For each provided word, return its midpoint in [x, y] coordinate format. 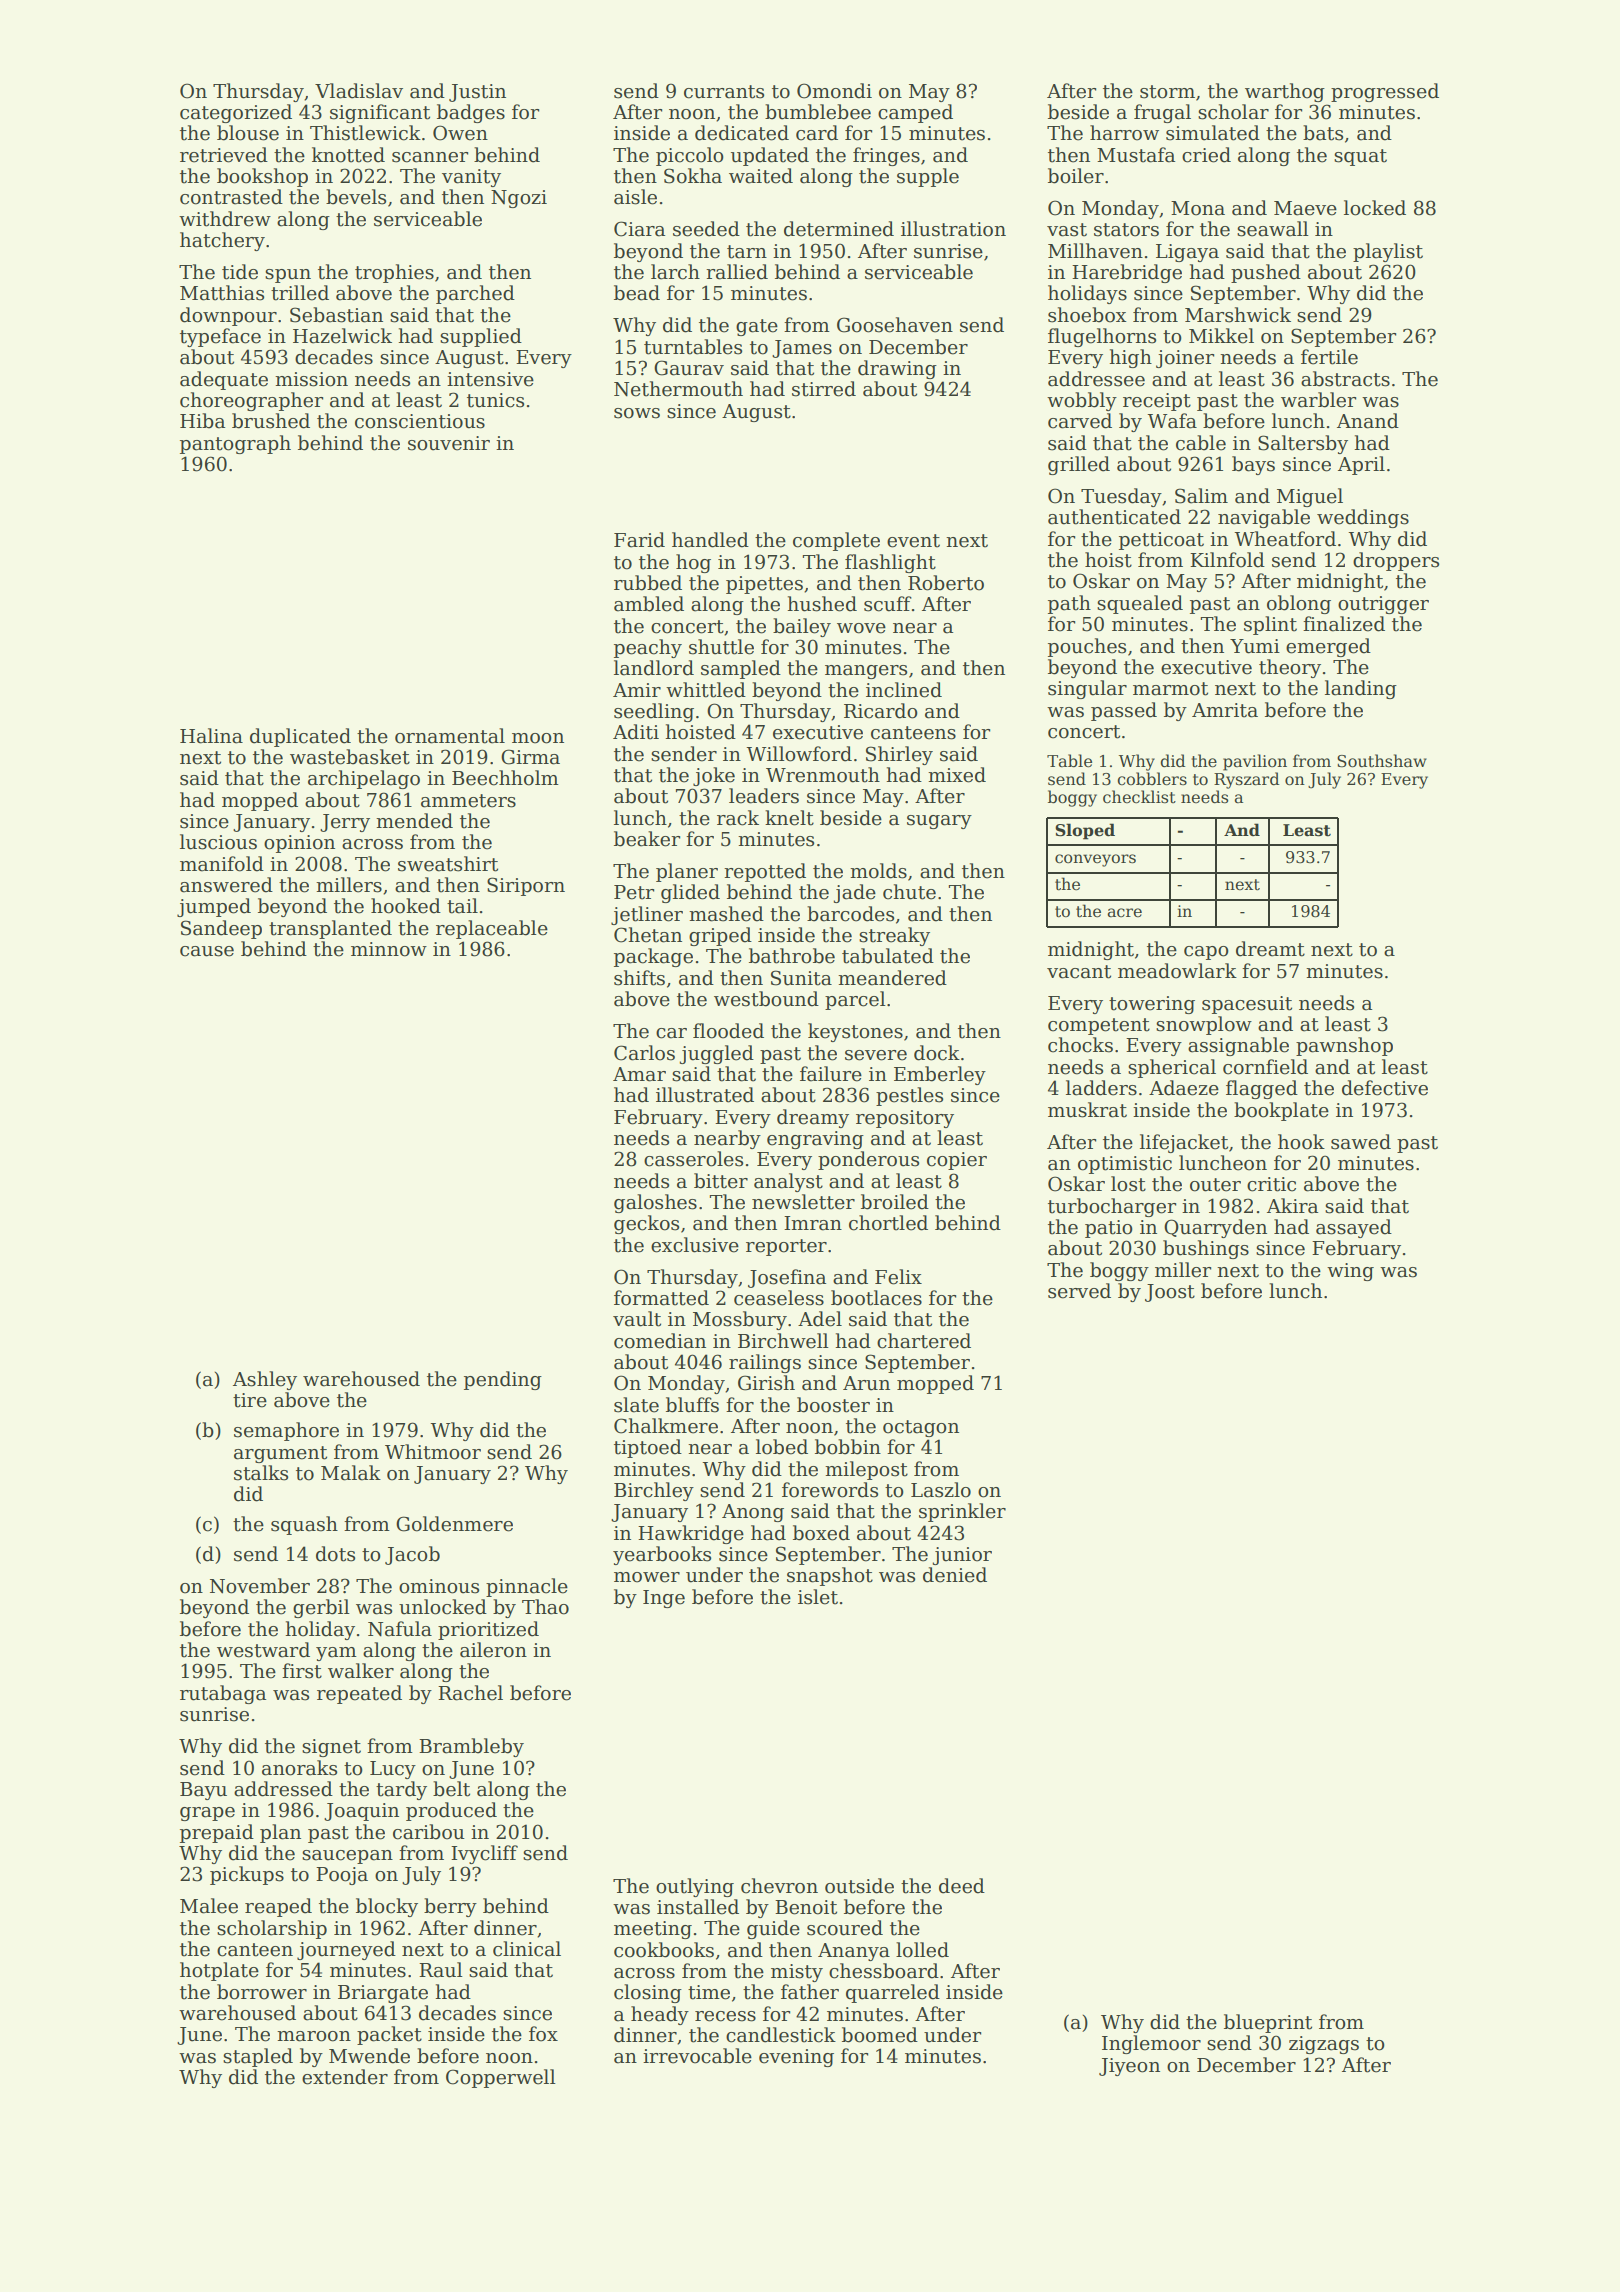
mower [647, 1577]
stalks [261, 1473]
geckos [646, 1224]
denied [955, 1575]
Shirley [899, 755]
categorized [236, 113]
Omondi [834, 91]
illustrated [705, 1095]
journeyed [346, 1950]
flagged [1262, 1089]
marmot [1170, 689]
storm [1167, 92]
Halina [211, 736]
